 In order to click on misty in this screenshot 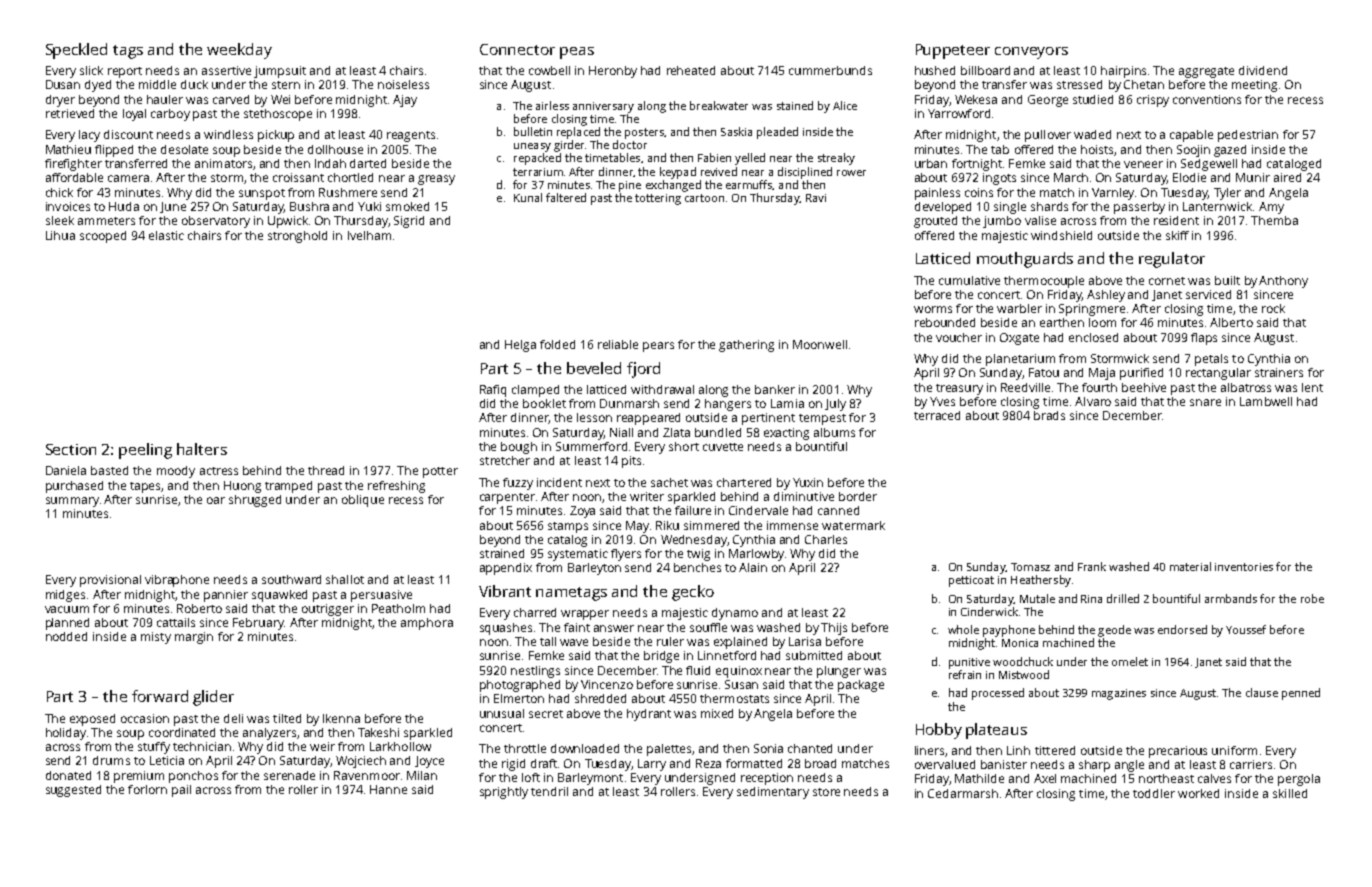, I will do `click(156, 638)`.
